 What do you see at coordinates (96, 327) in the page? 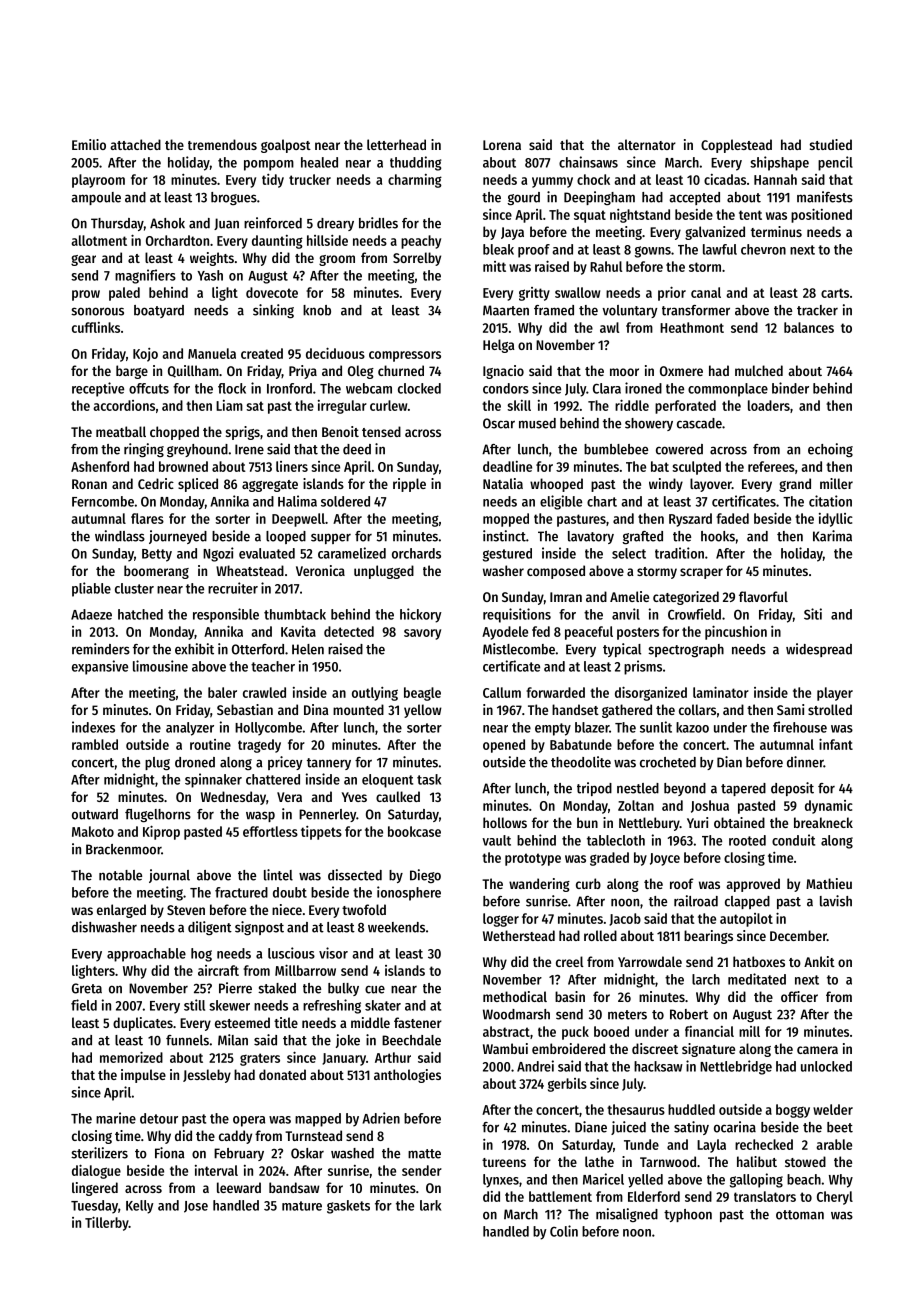
I see `cufflinks` at bounding box center [96, 327].
